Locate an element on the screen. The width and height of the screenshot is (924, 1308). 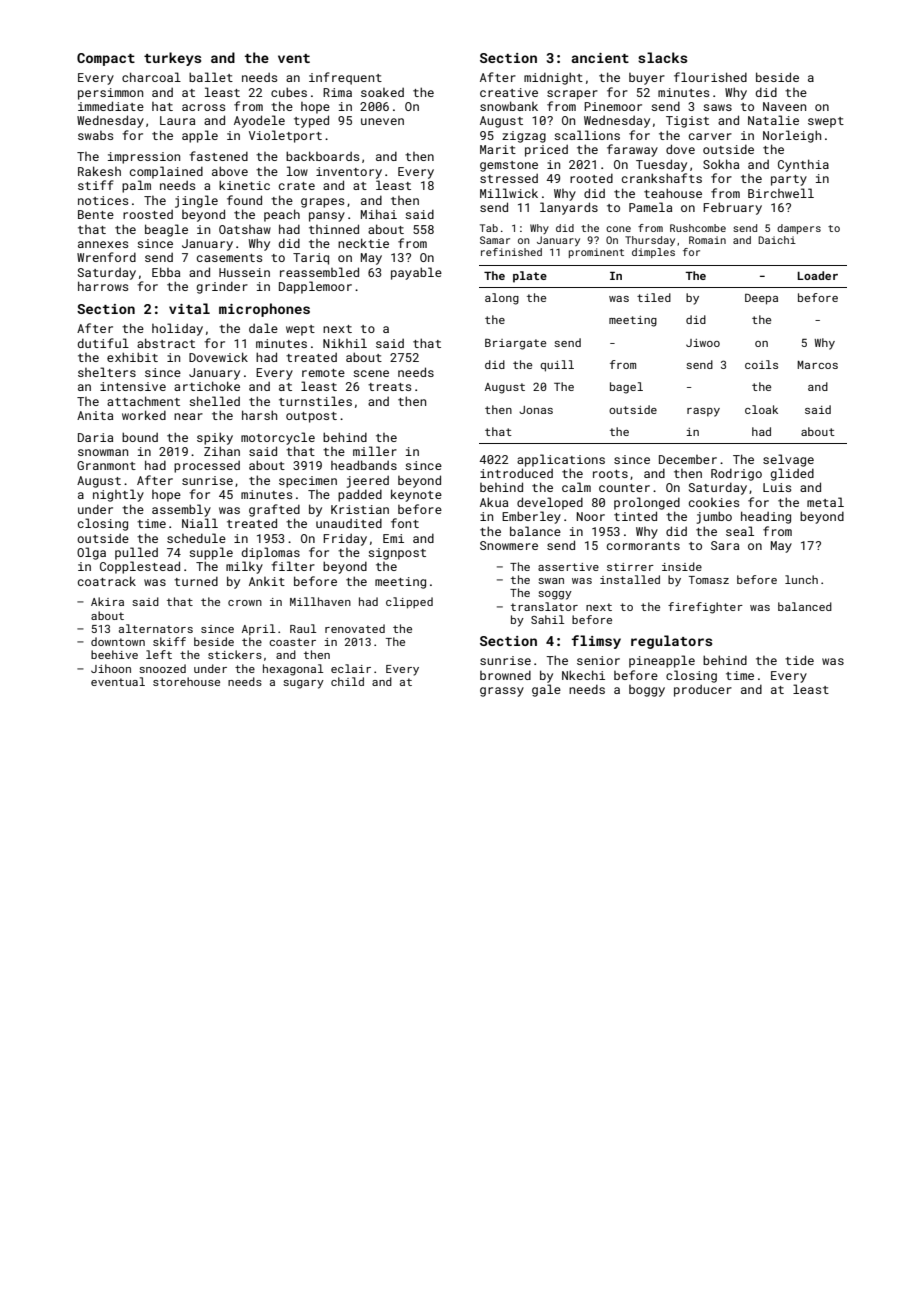
Olga is located at coordinates (91, 553).
